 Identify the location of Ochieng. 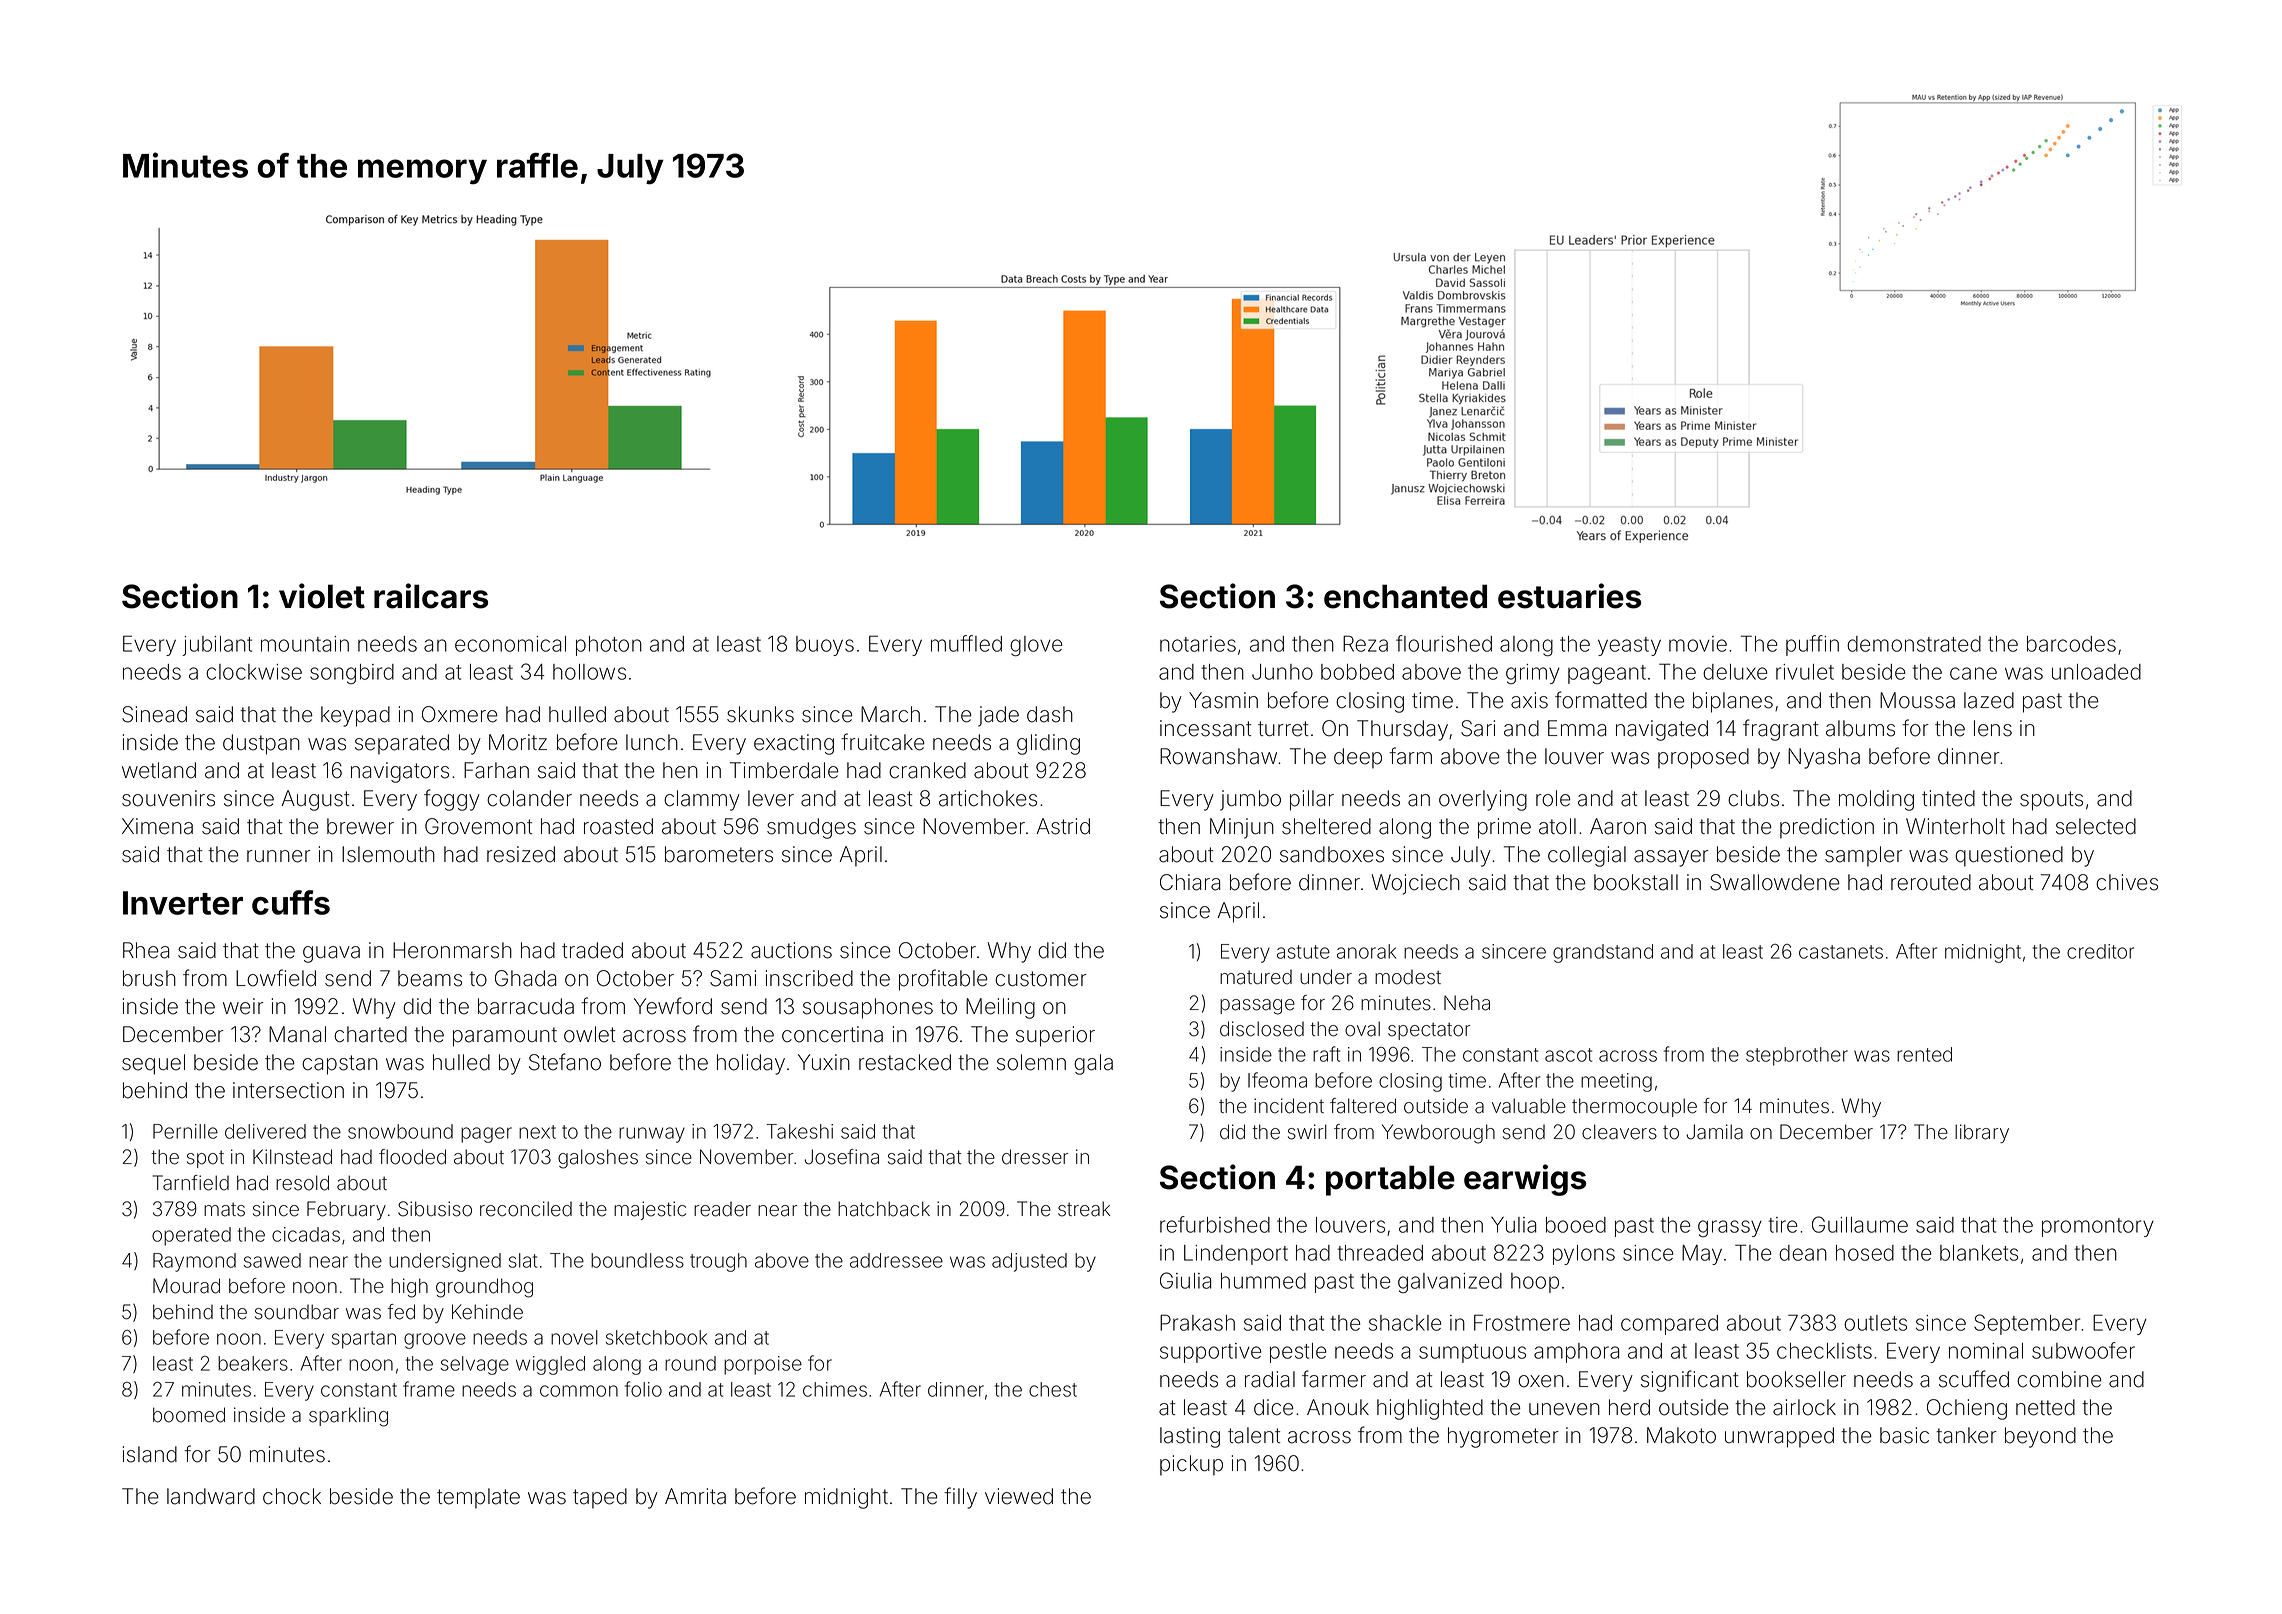
(1967, 1409).
